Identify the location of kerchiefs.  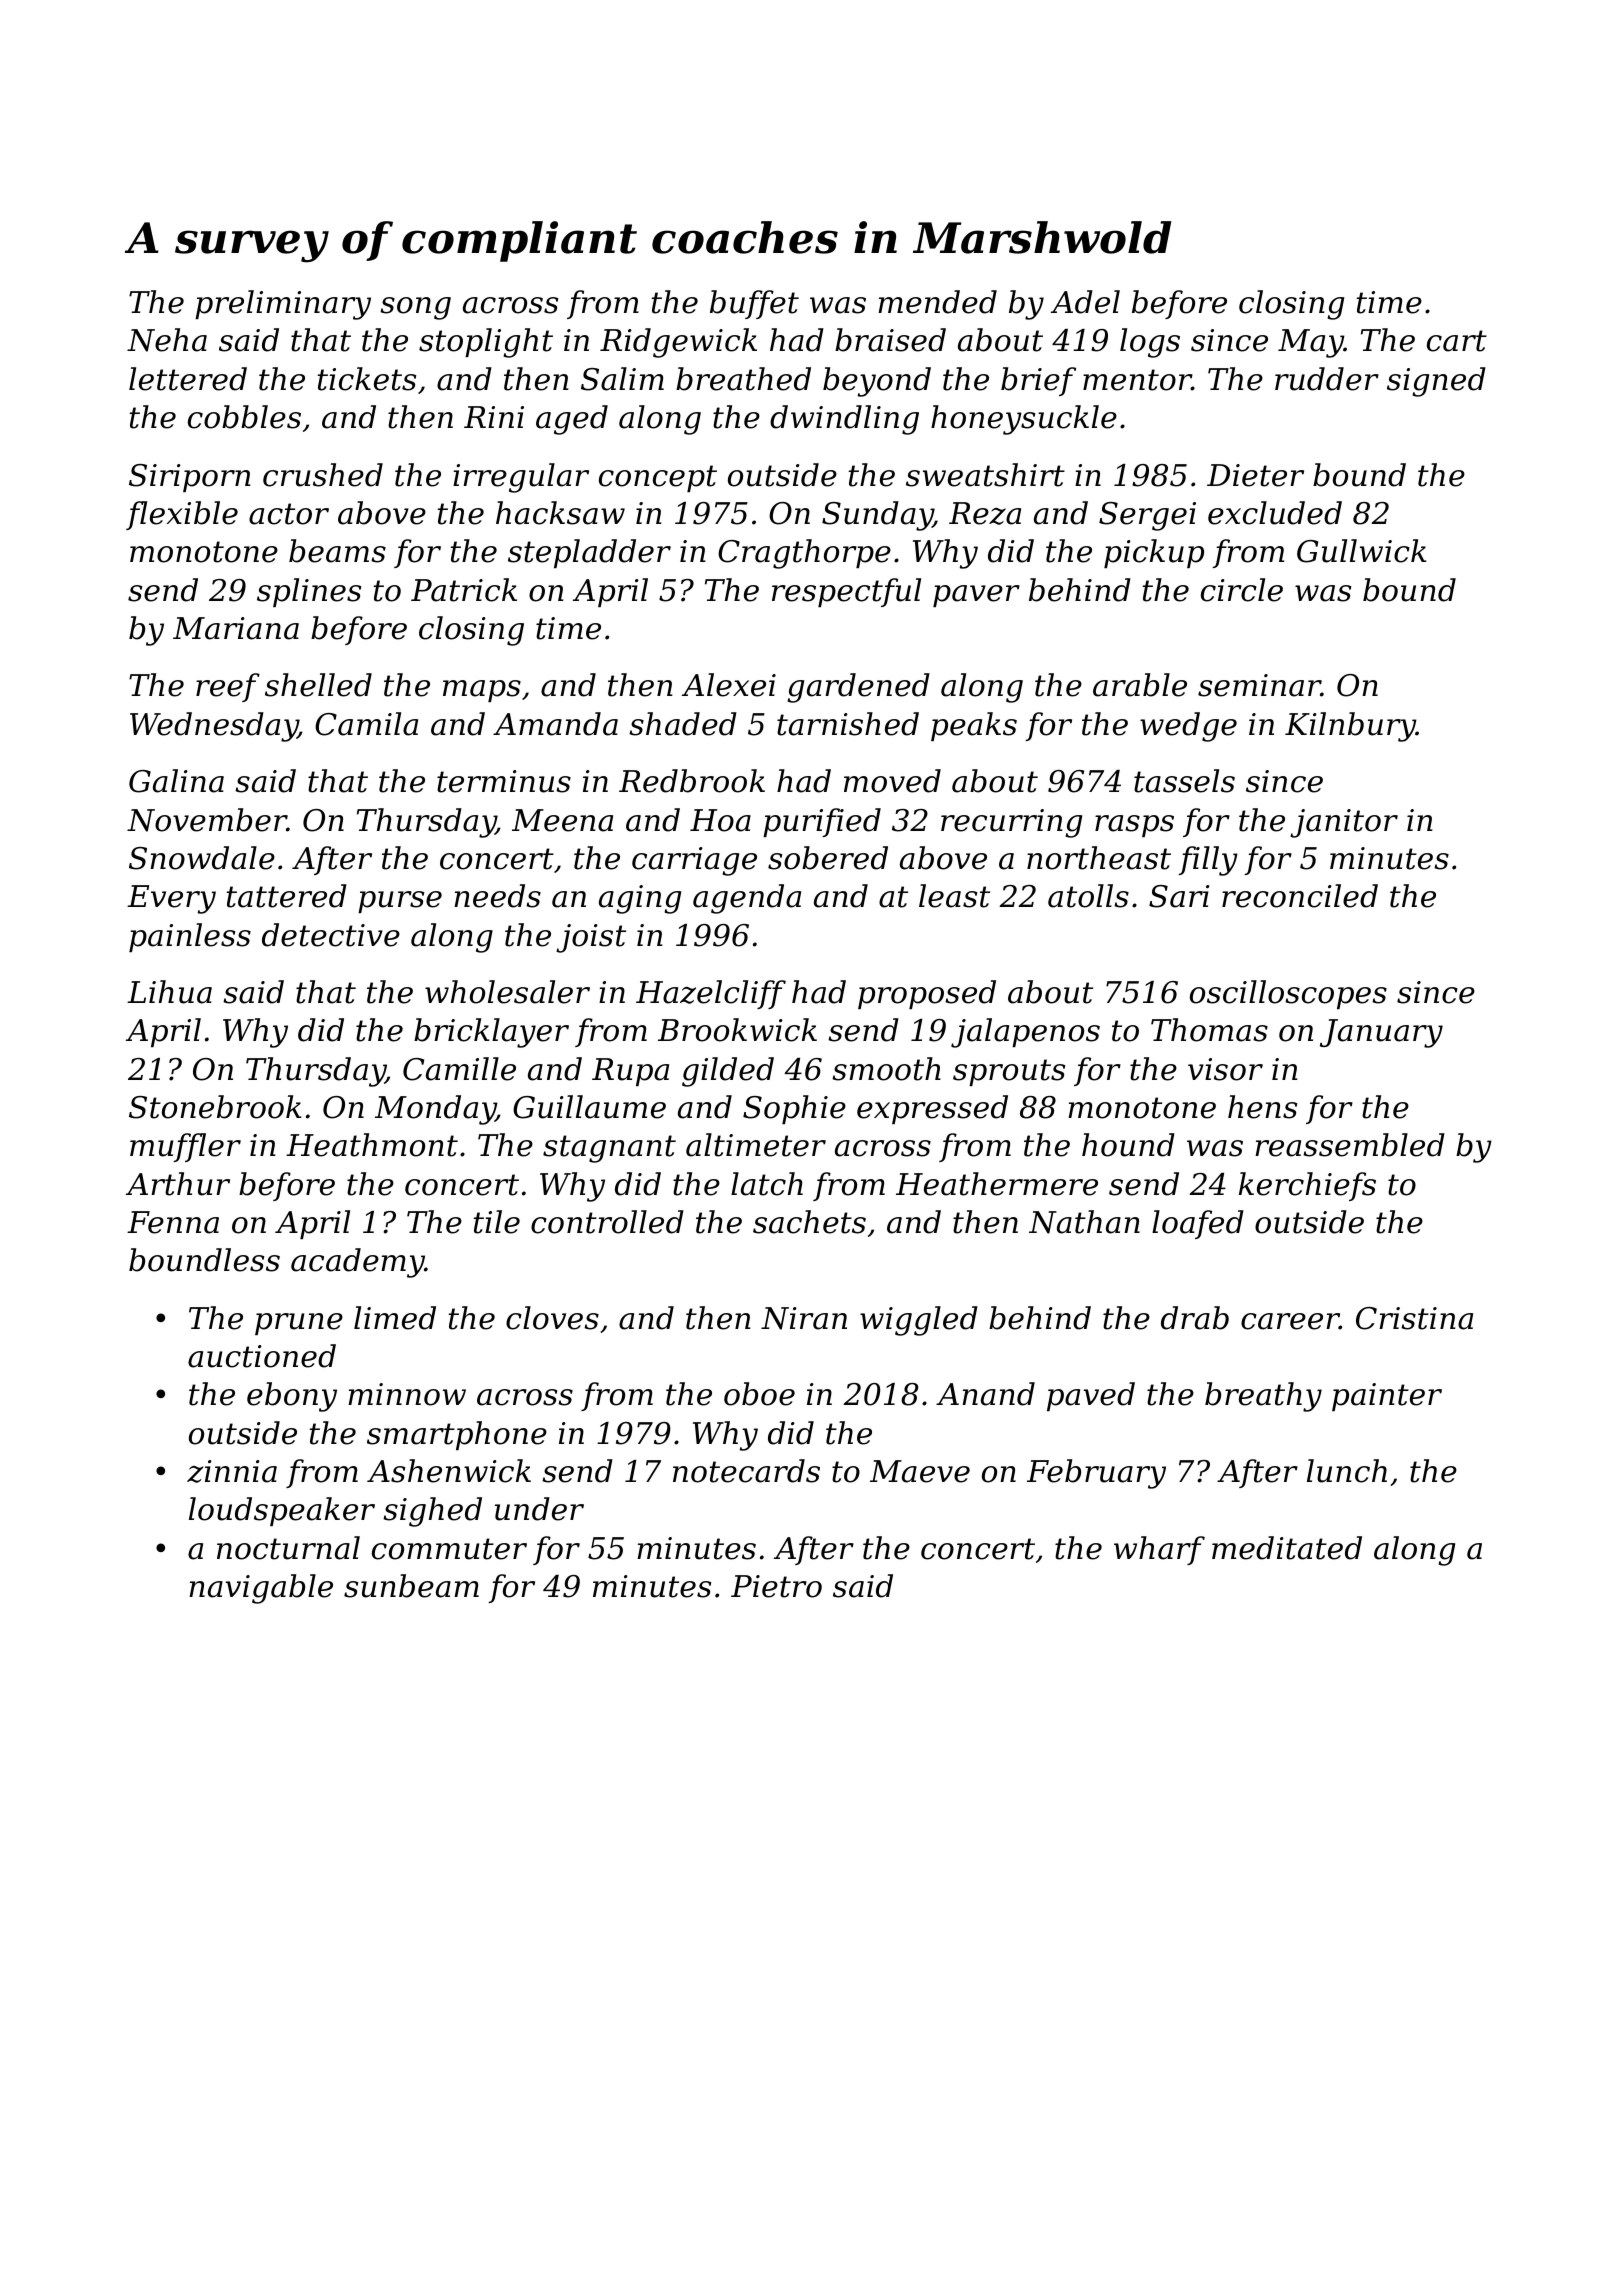
(1307, 1186).
